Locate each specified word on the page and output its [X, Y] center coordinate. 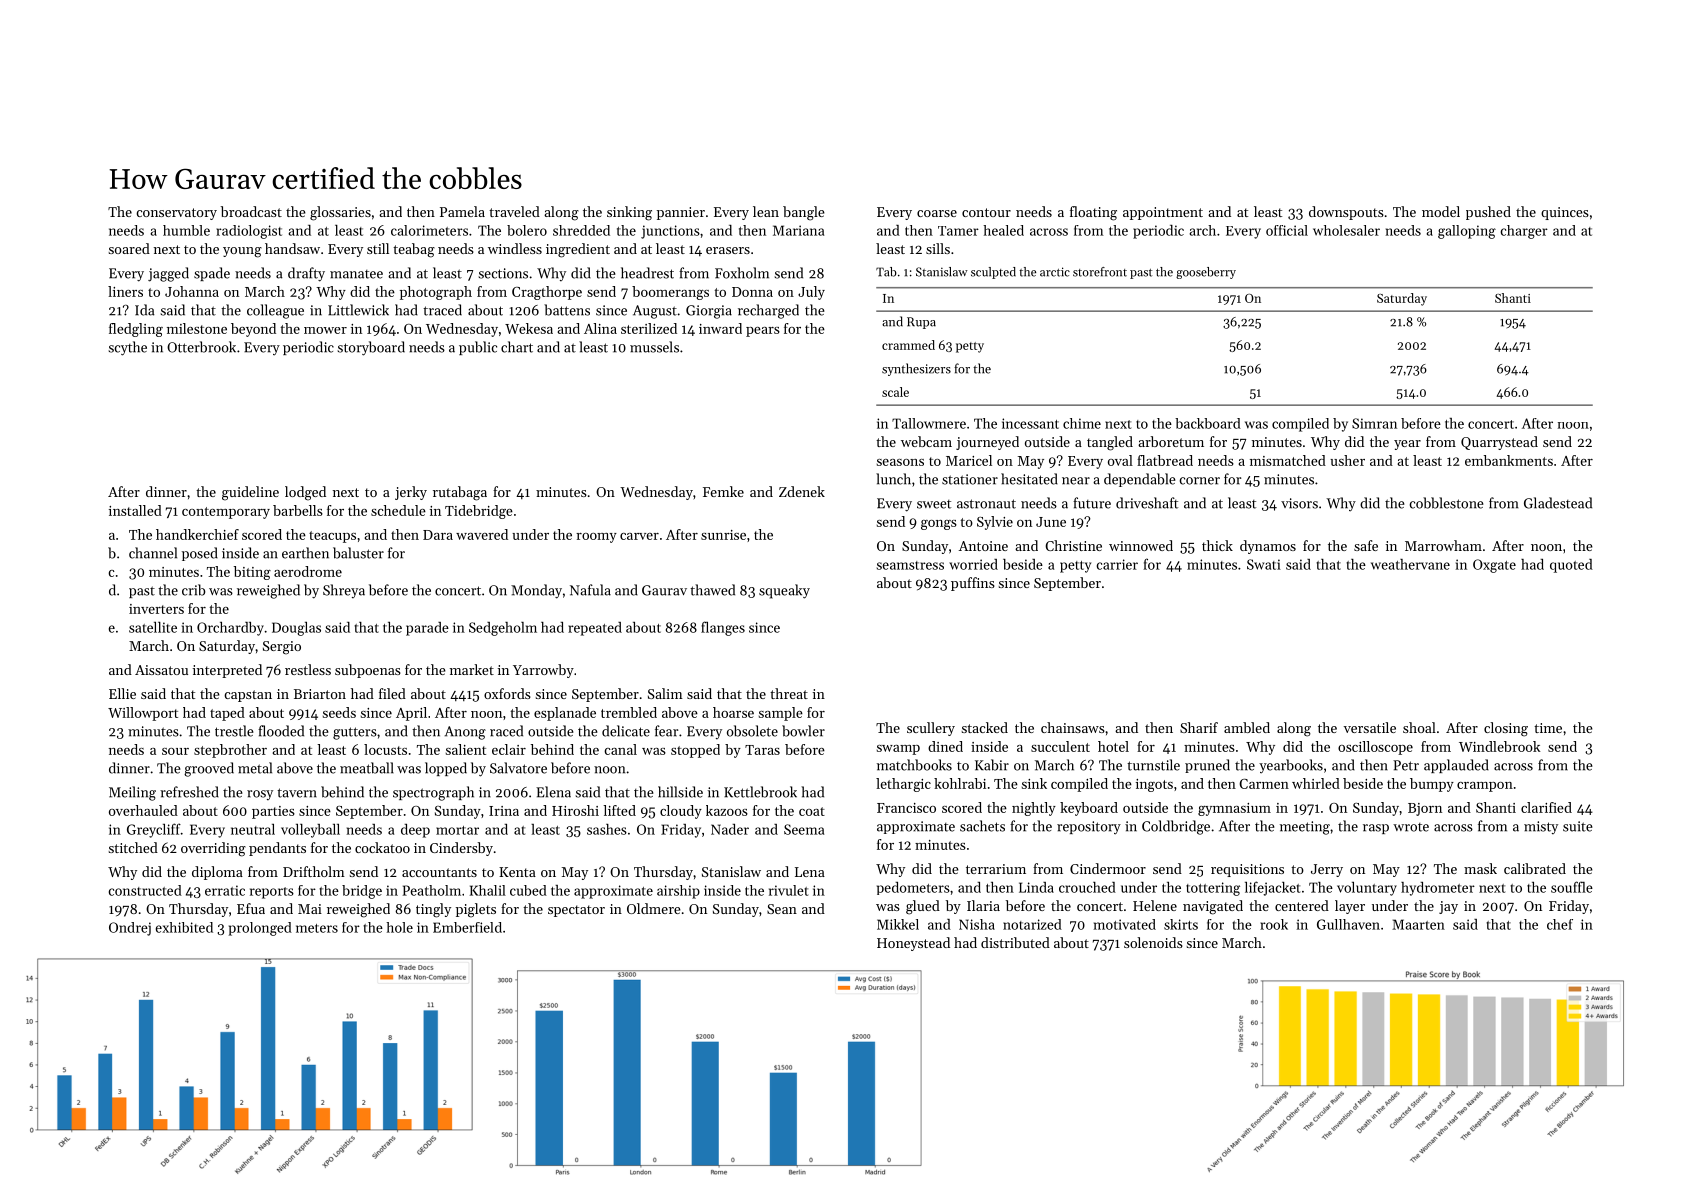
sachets [982, 826]
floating [1093, 213]
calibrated [1535, 868]
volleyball [310, 831]
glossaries [340, 213]
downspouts [1346, 213]
